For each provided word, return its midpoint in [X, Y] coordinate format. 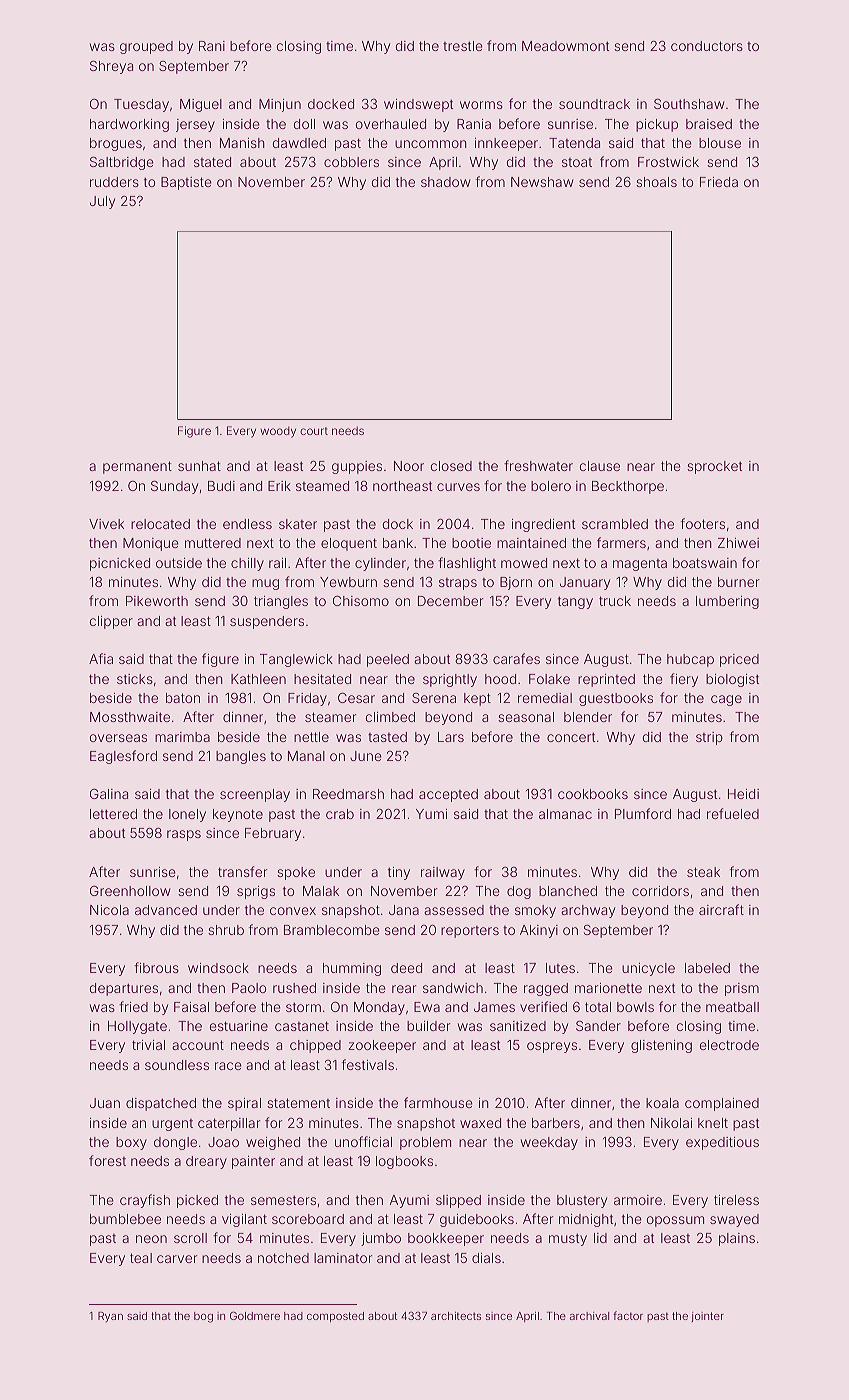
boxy [131, 1143]
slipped [458, 1201]
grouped [146, 47]
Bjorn [516, 583]
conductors [707, 46]
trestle [463, 46]
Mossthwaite [130, 717]
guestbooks [616, 699]
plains [737, 1239]
